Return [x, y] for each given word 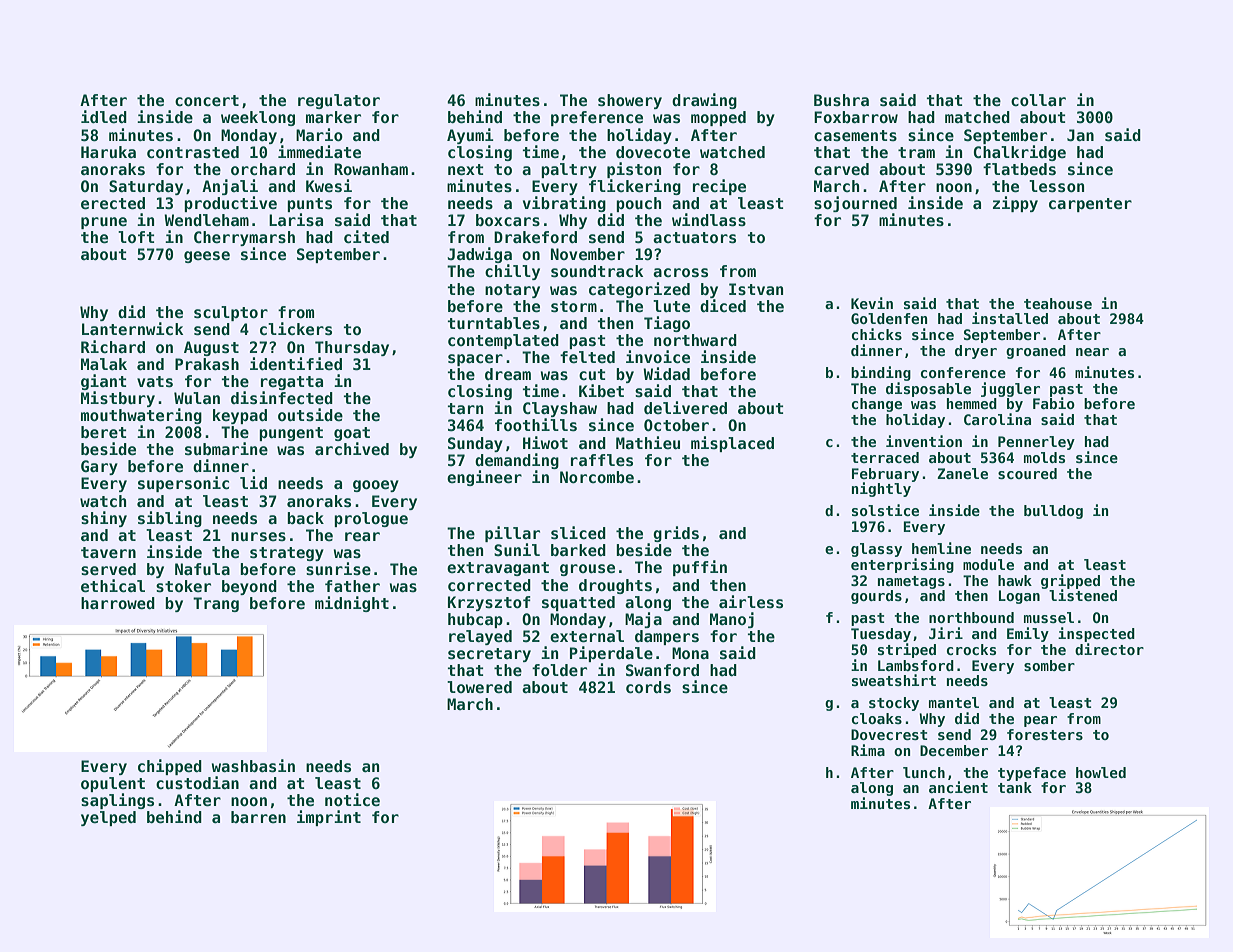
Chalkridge [1019, 153]
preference [597, 118]
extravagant [498, 569]
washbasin [253, 766]
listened [1083, 595]
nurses [258, 537]
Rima [868, 750]
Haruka [108, 152]
